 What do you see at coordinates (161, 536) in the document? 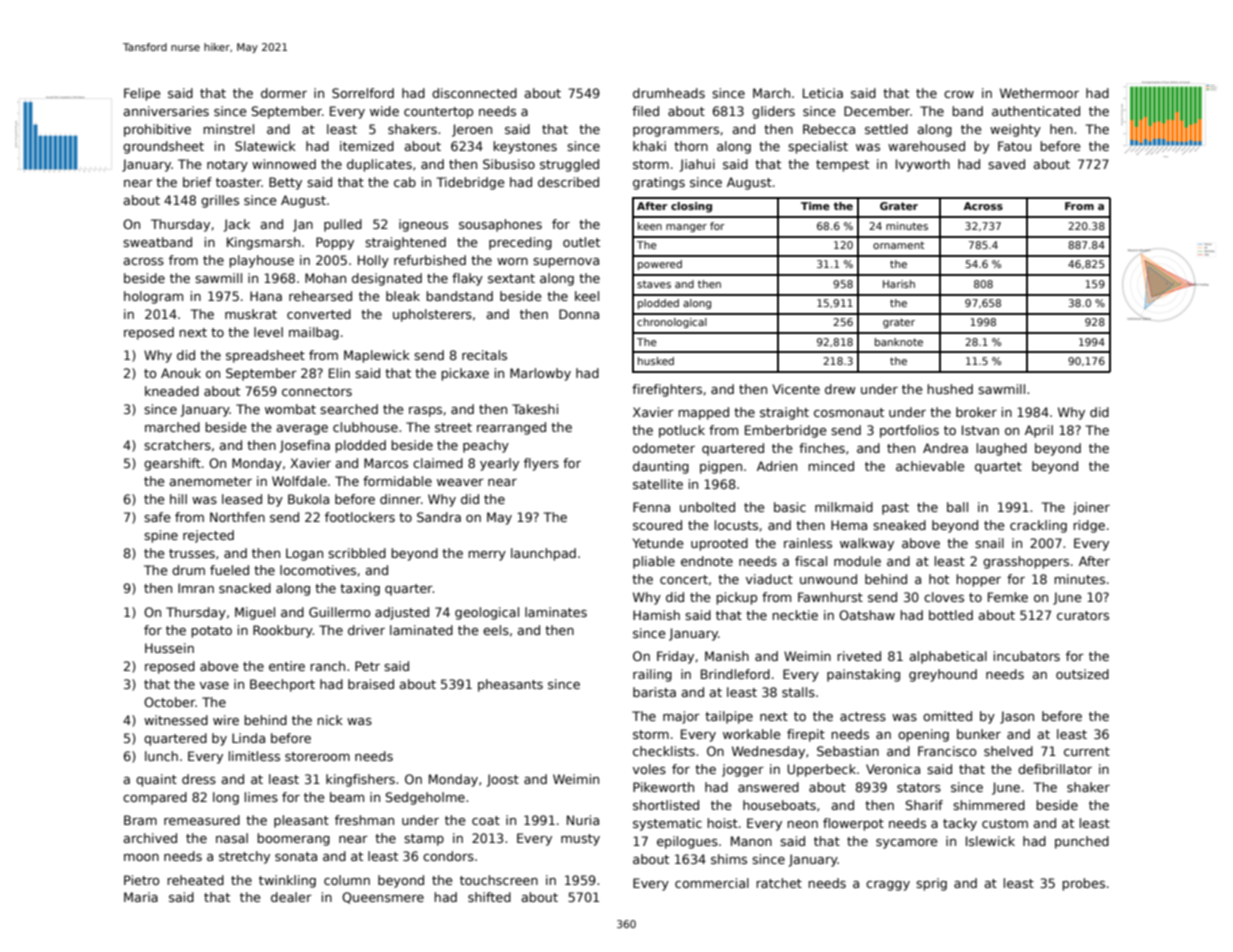
I see `spine` at bounding box center [161, 536].
